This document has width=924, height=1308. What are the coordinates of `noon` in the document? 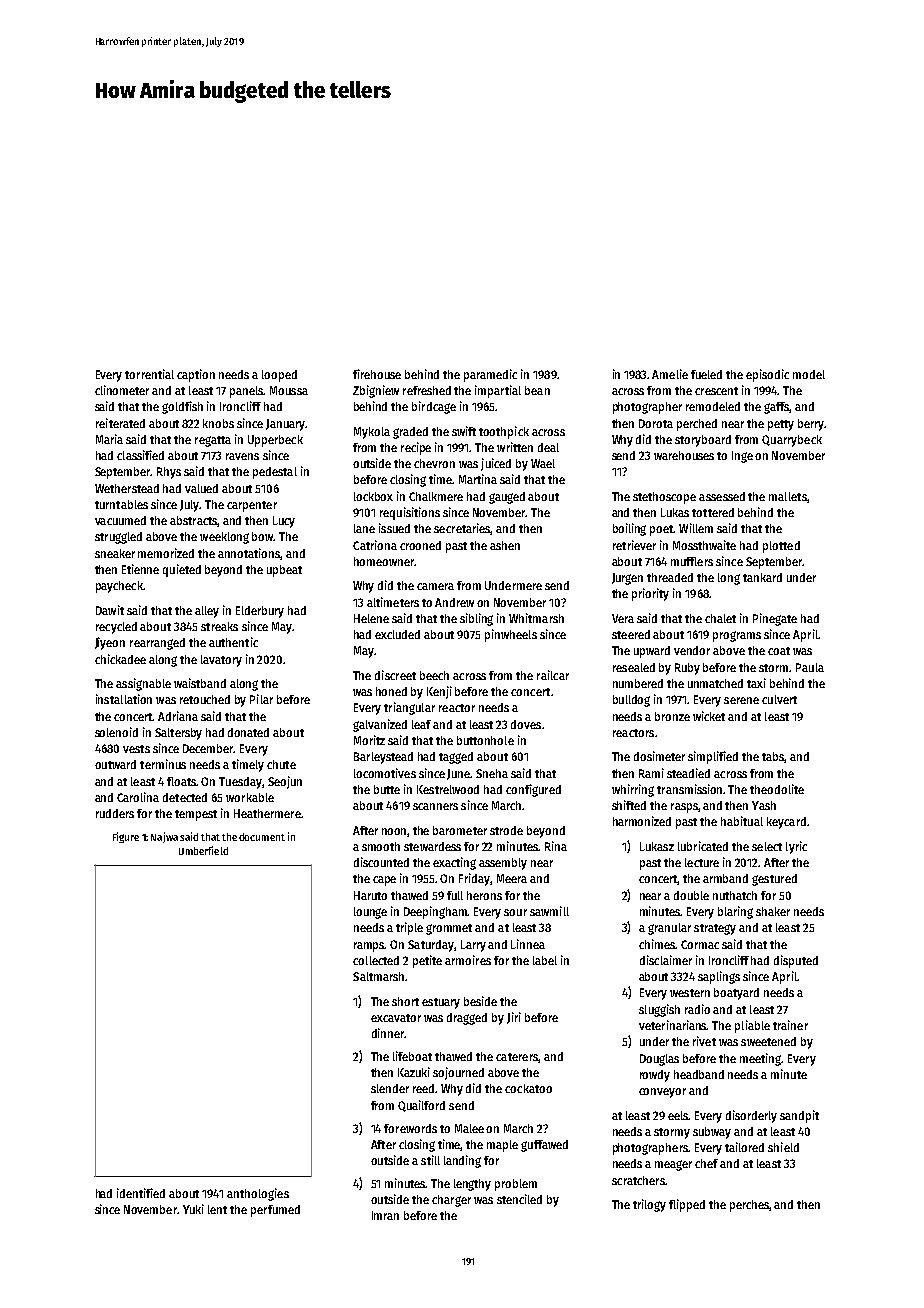 It's located at (395, 832).
